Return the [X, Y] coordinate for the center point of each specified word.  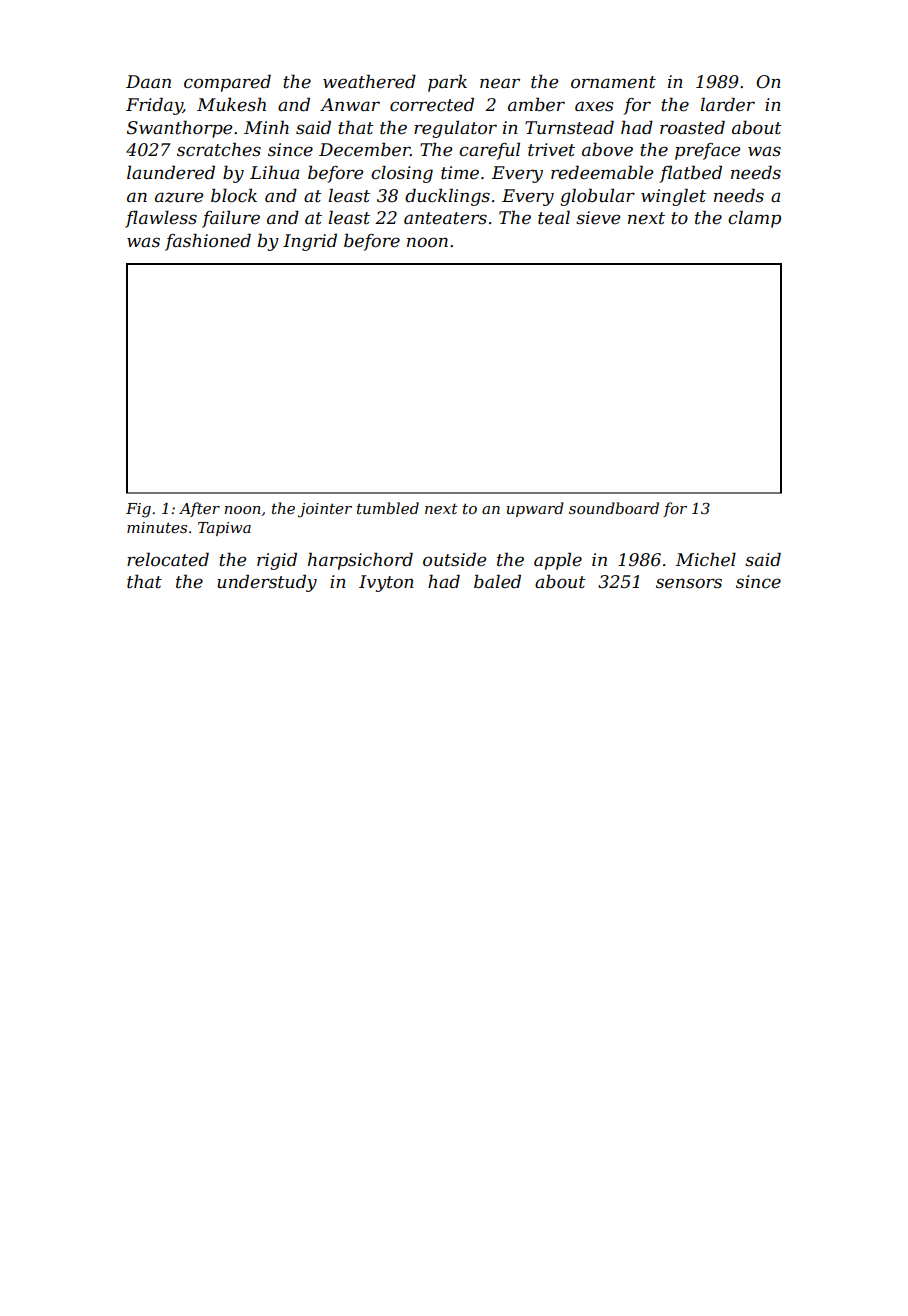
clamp [754, 219]
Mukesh [231, 104]
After [199, 509]
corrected [432, 104]
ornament [613, 82]
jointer [325, 510]
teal [554, 217]
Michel [706, 559]
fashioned [208, 242]
